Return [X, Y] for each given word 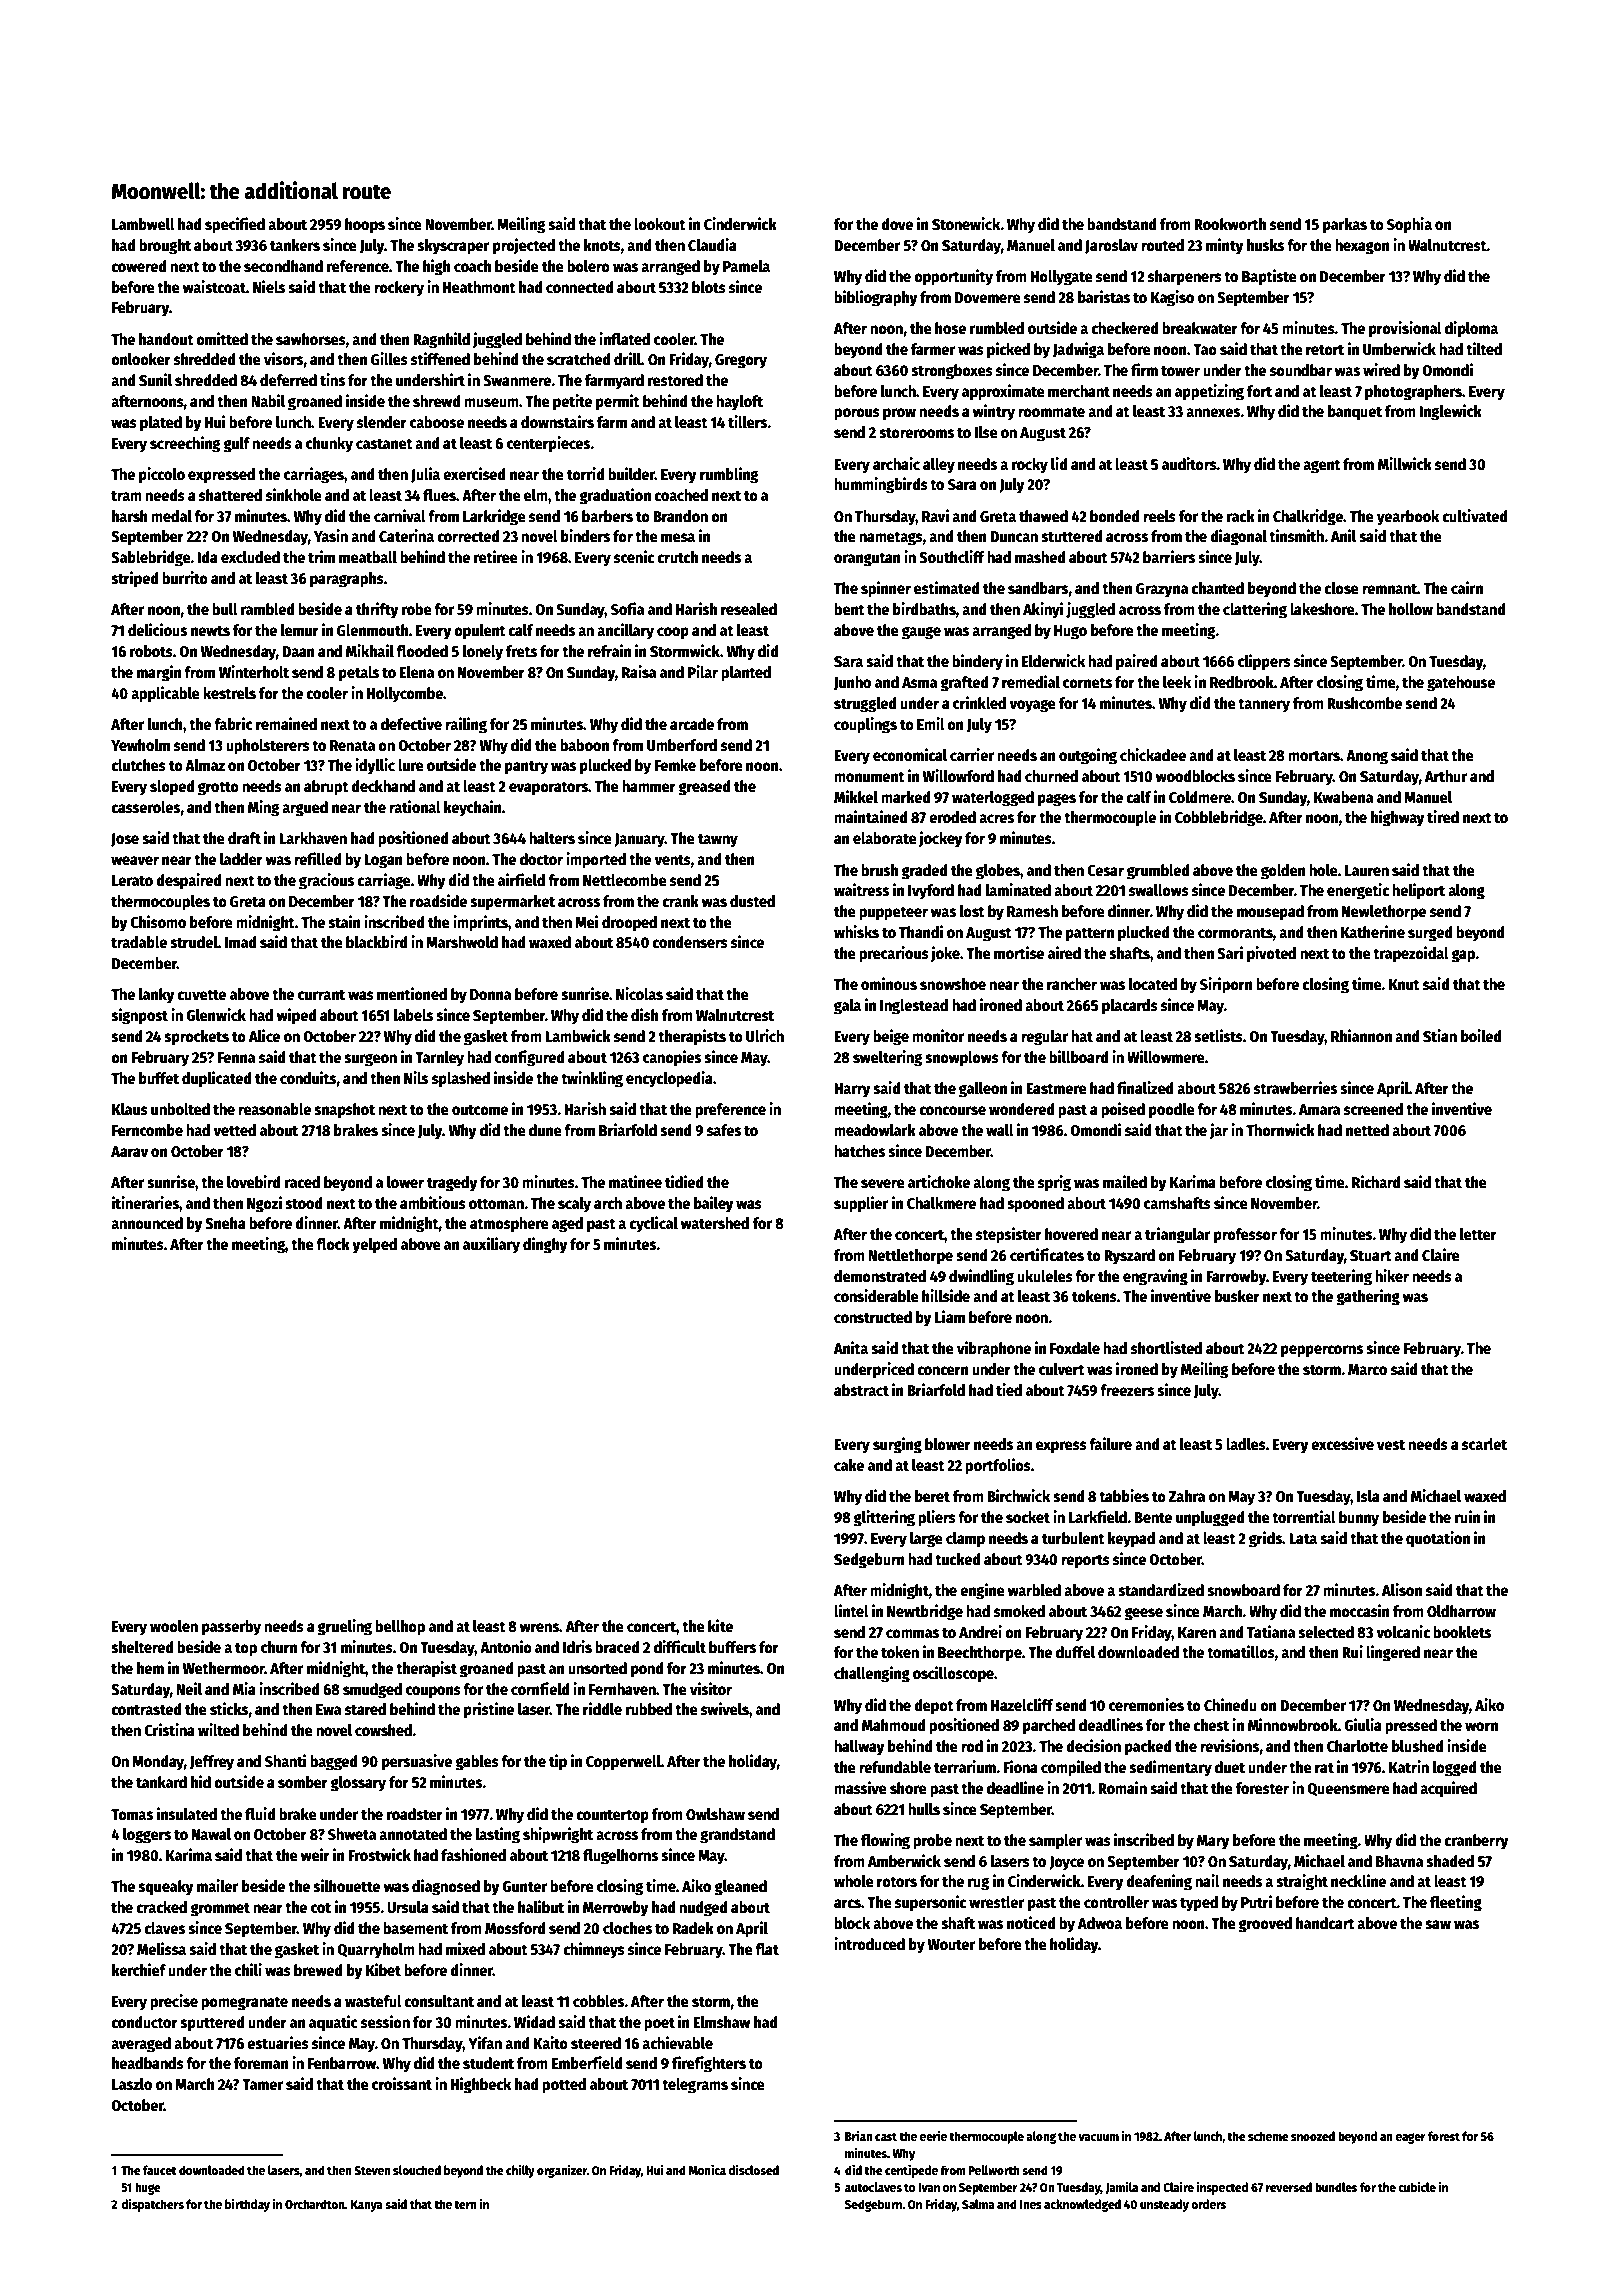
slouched [417, 2170]
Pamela [746, 266]
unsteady [1164, 2205]
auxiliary [491, 1245]
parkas [1345, 226]
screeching [185, 444]
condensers [690, 942]
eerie [933, 2136]
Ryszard [1129, 1257]
